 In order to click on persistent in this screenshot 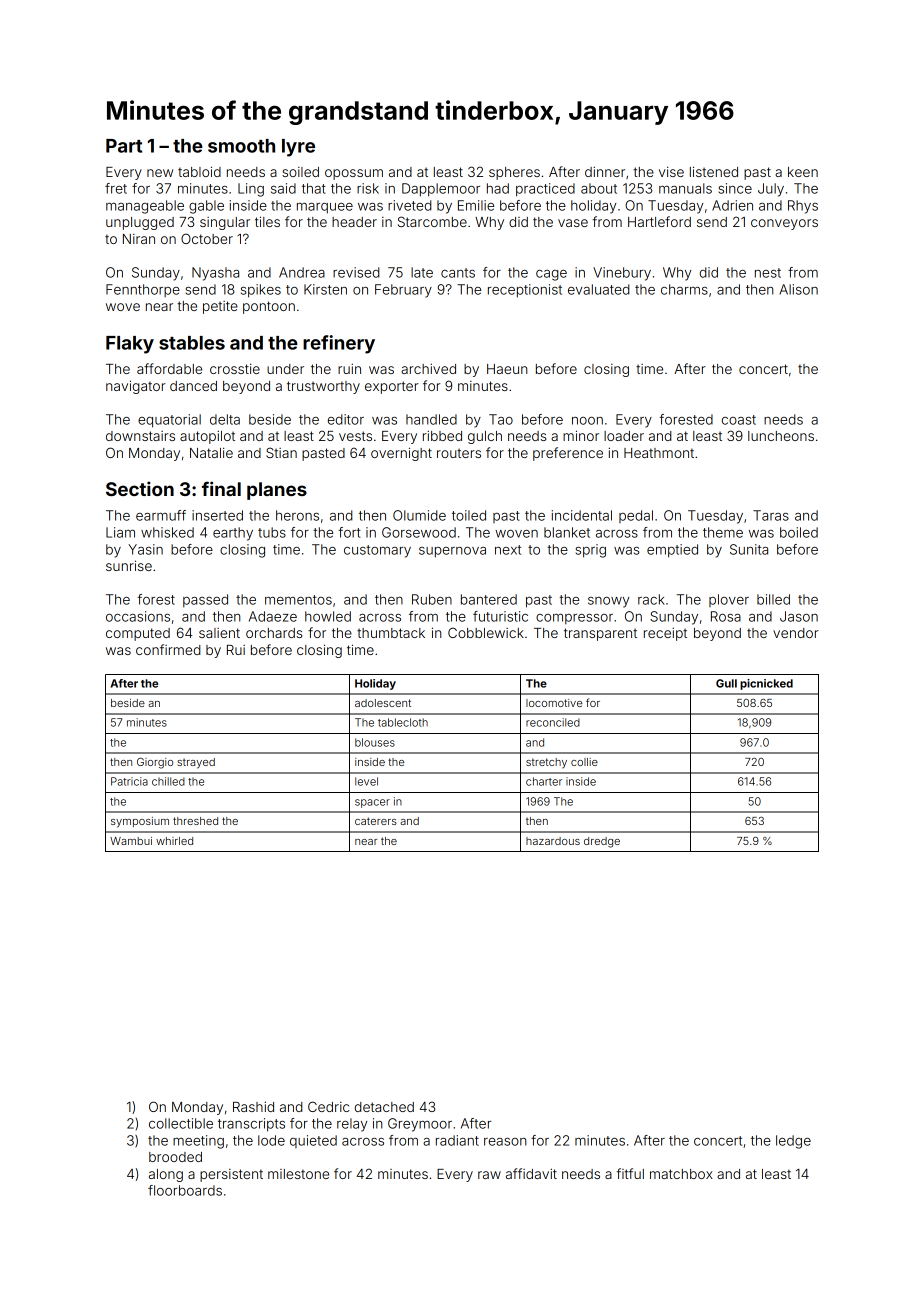, I will do `click(231, 1175)`.
